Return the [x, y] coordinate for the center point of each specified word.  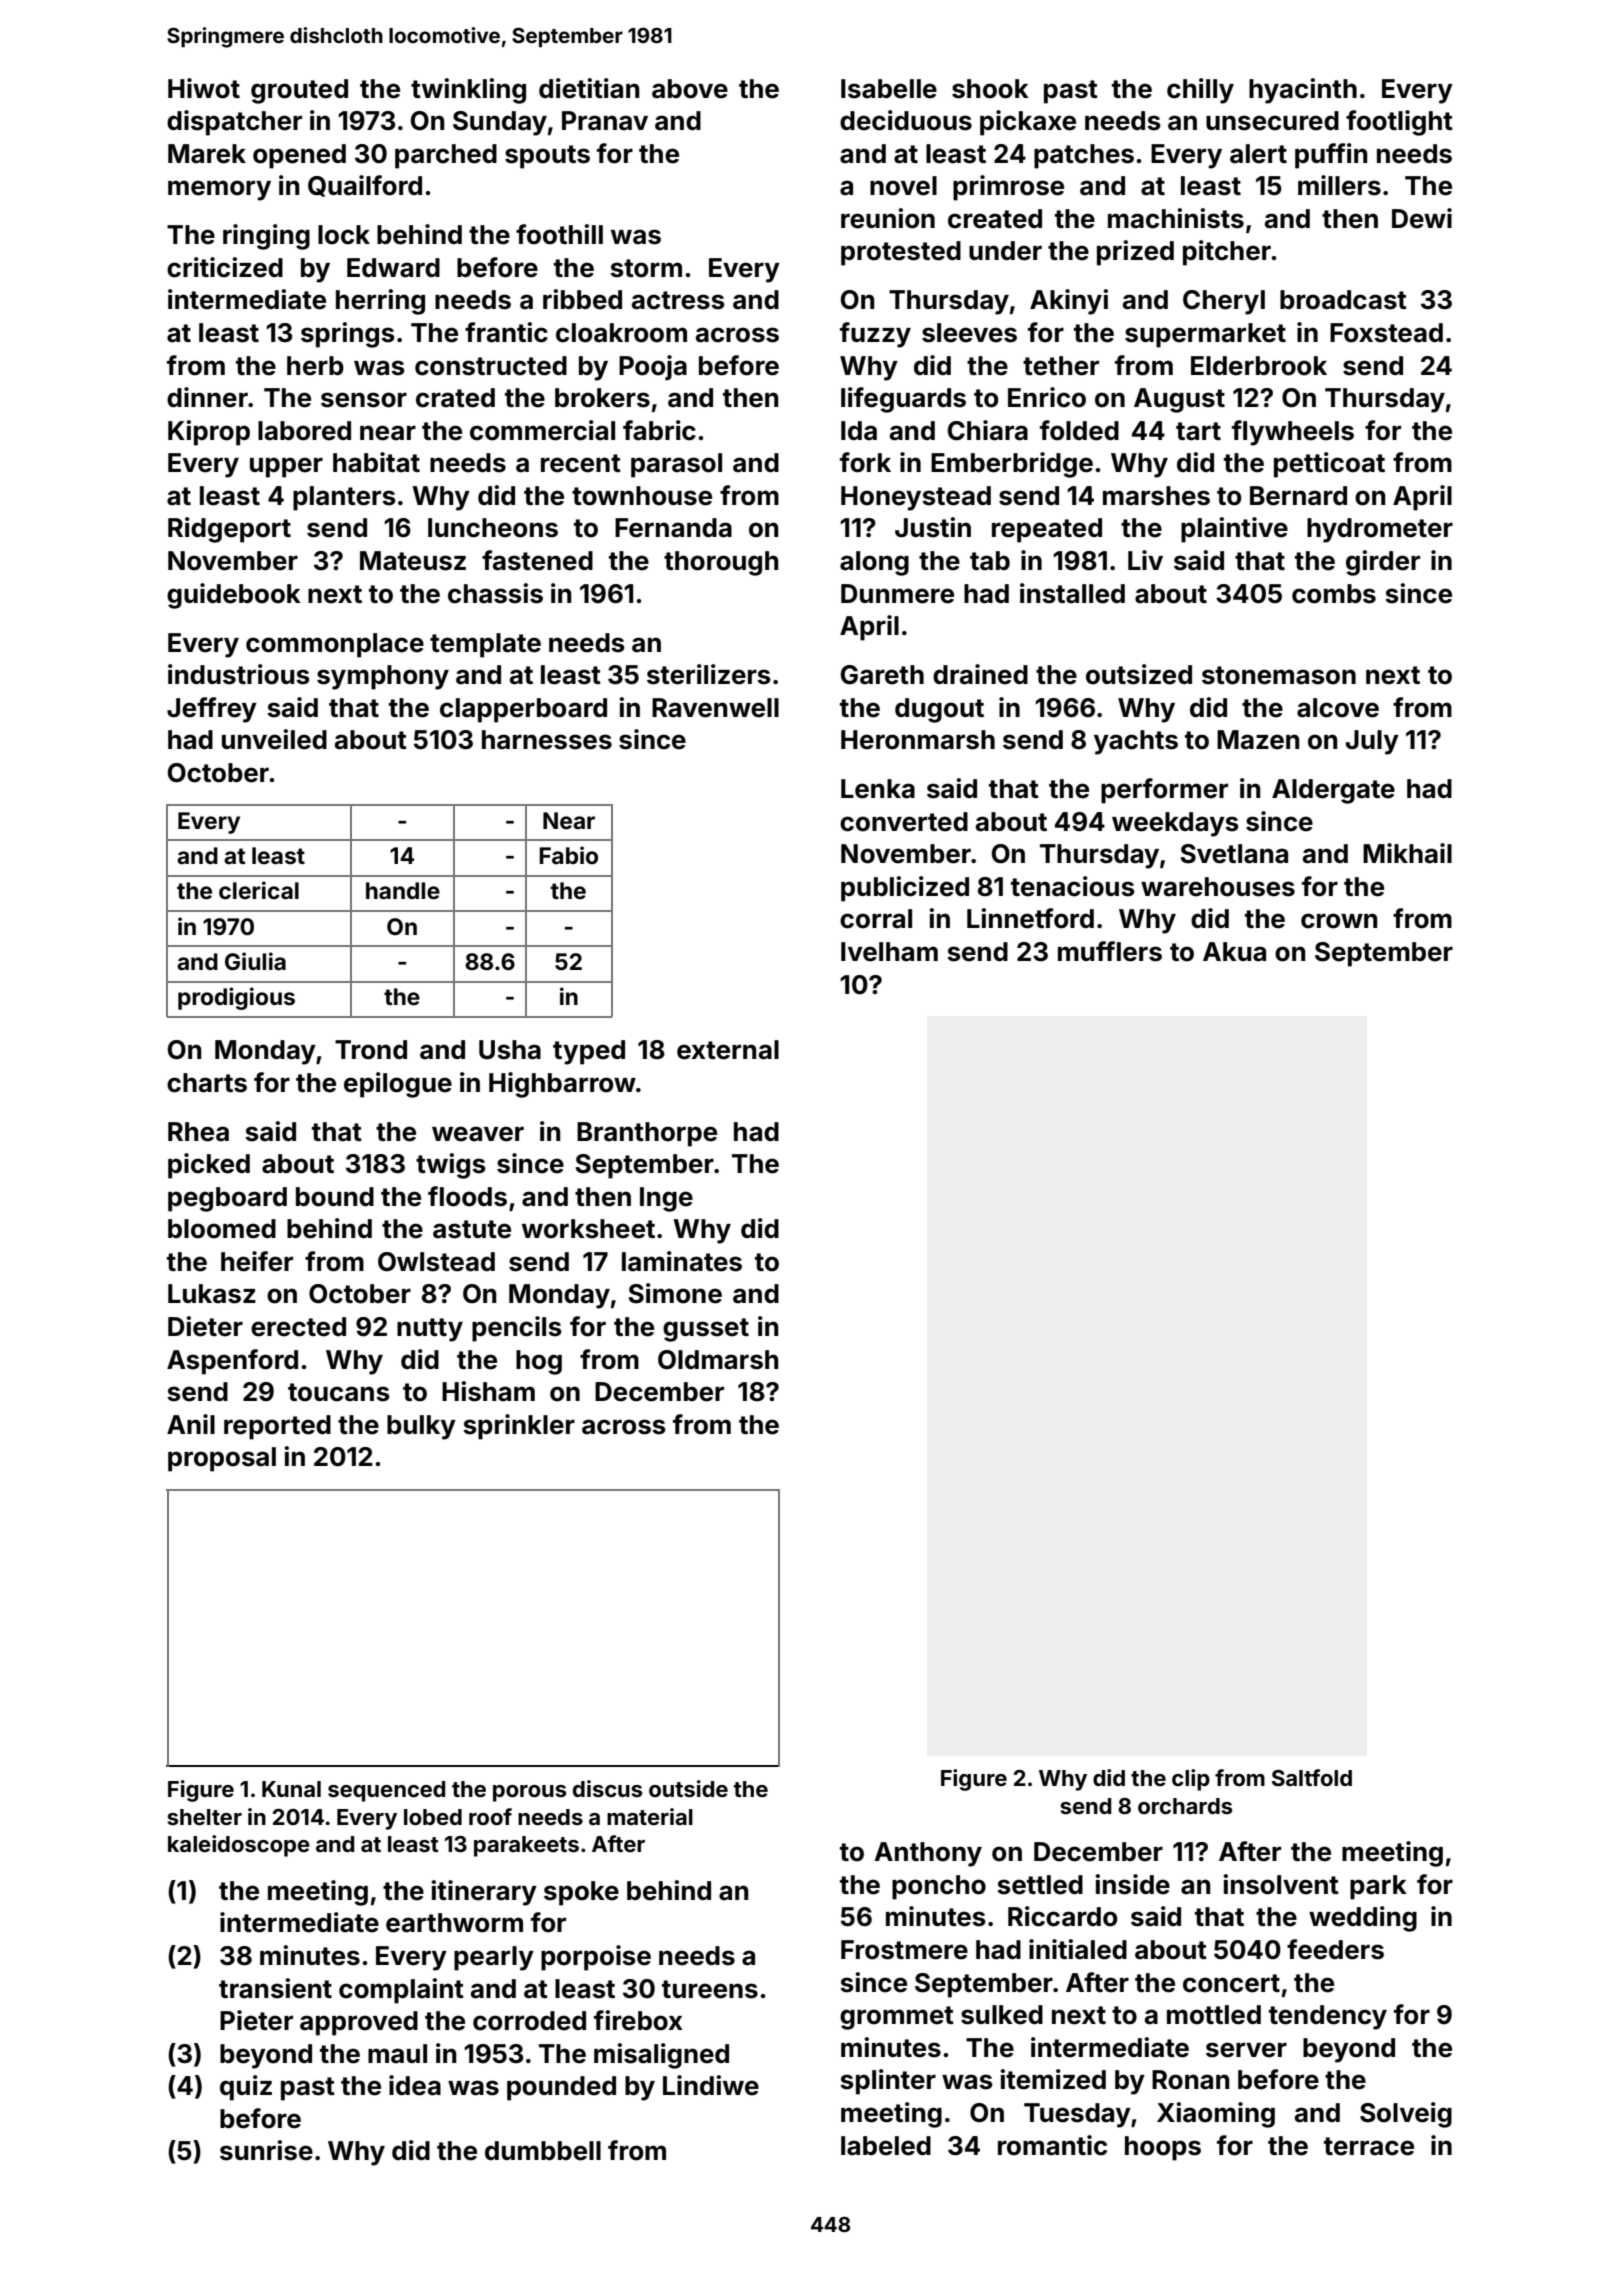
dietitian [589, 88]
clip [1191, 1780]
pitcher [1227, 253]
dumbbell [543, 2151]
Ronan [1191, 2080]
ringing [266, 237]
